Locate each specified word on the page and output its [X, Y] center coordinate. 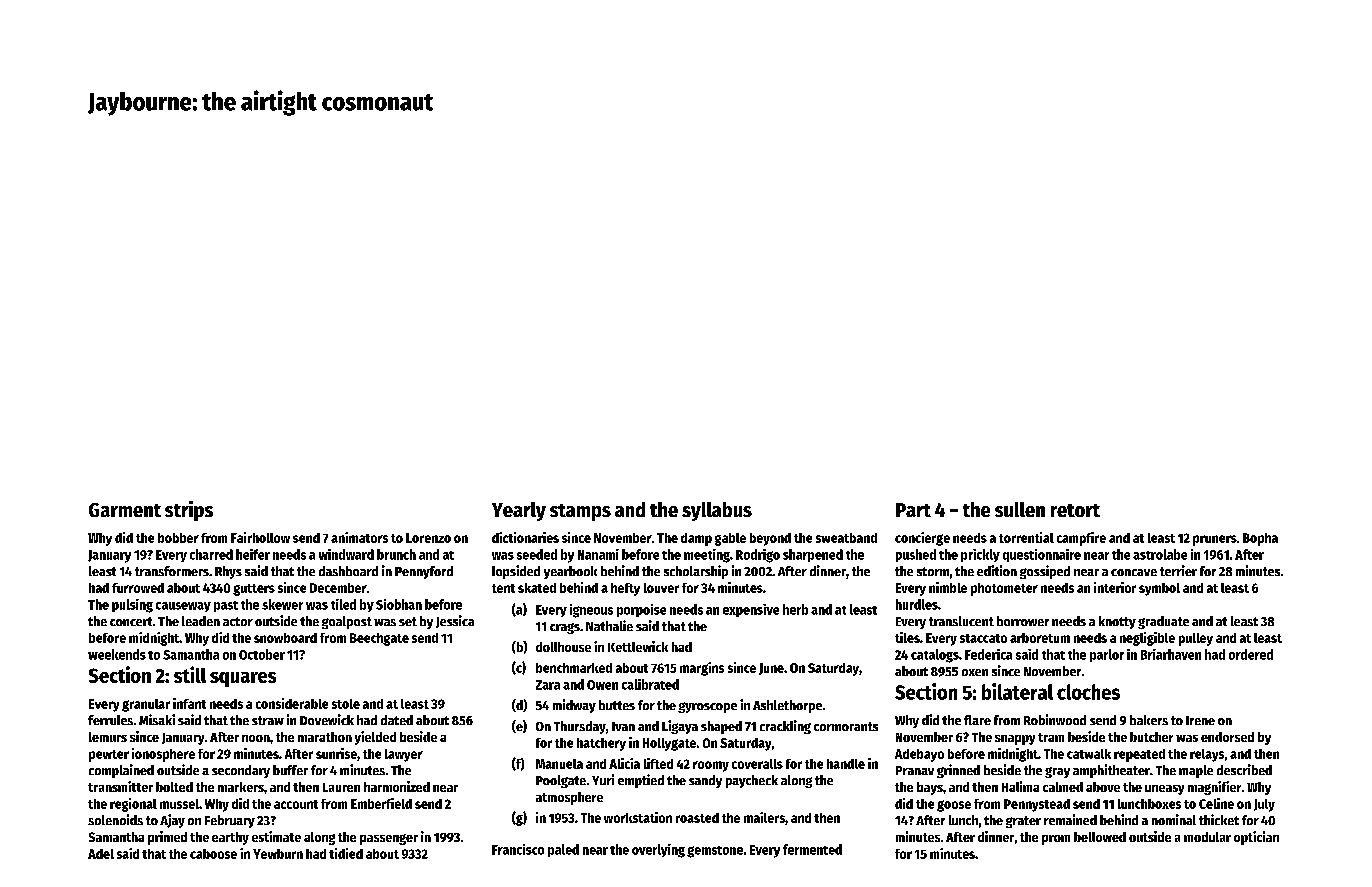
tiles [907, 637]
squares [243, 679]
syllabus [717, 511]
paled [563, 850]
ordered [1251, 654]
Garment [125, 510]
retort [1075, 510]
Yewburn [278, 854]
